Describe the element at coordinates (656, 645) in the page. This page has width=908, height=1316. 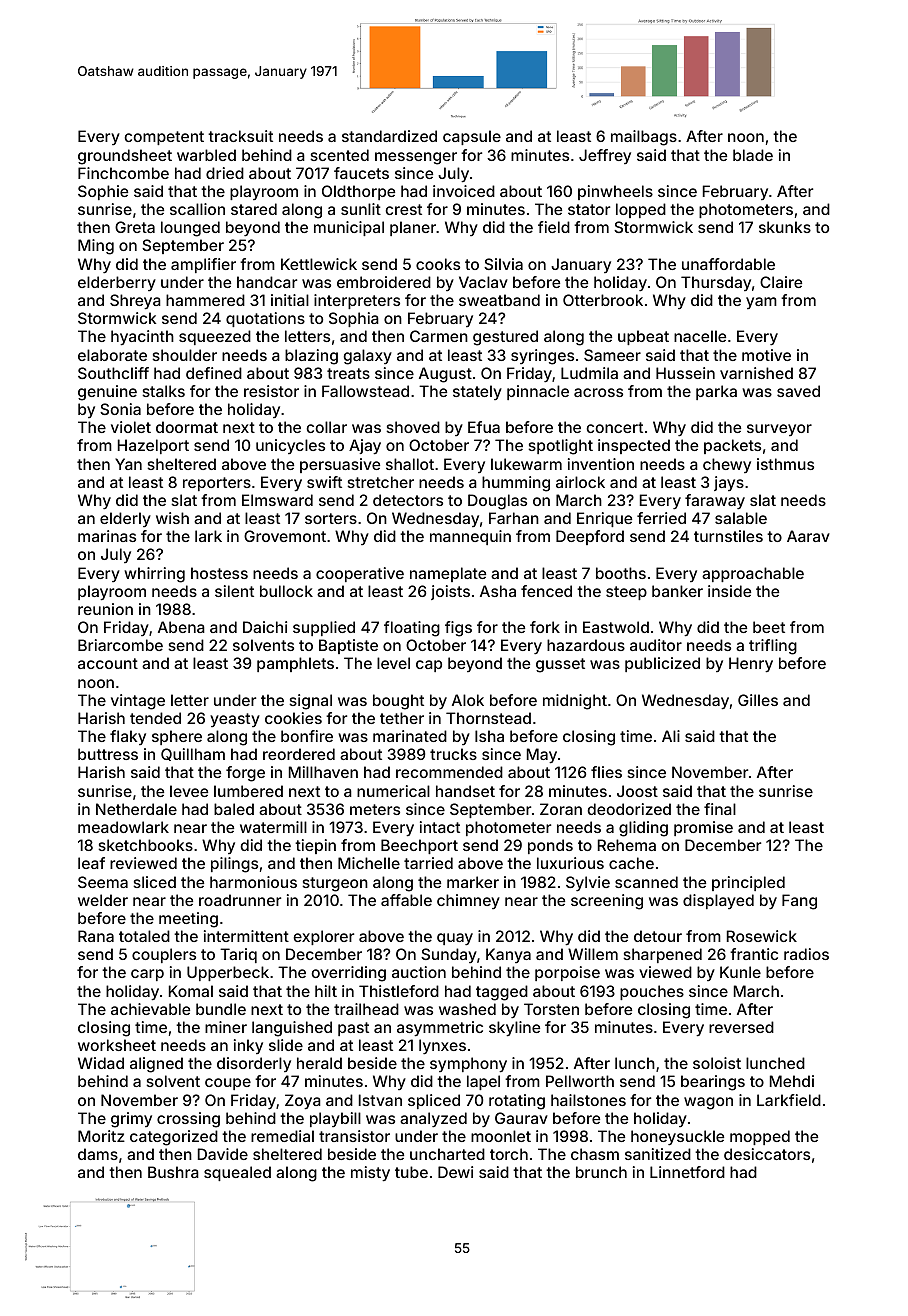
I see `auditor` at that location.
